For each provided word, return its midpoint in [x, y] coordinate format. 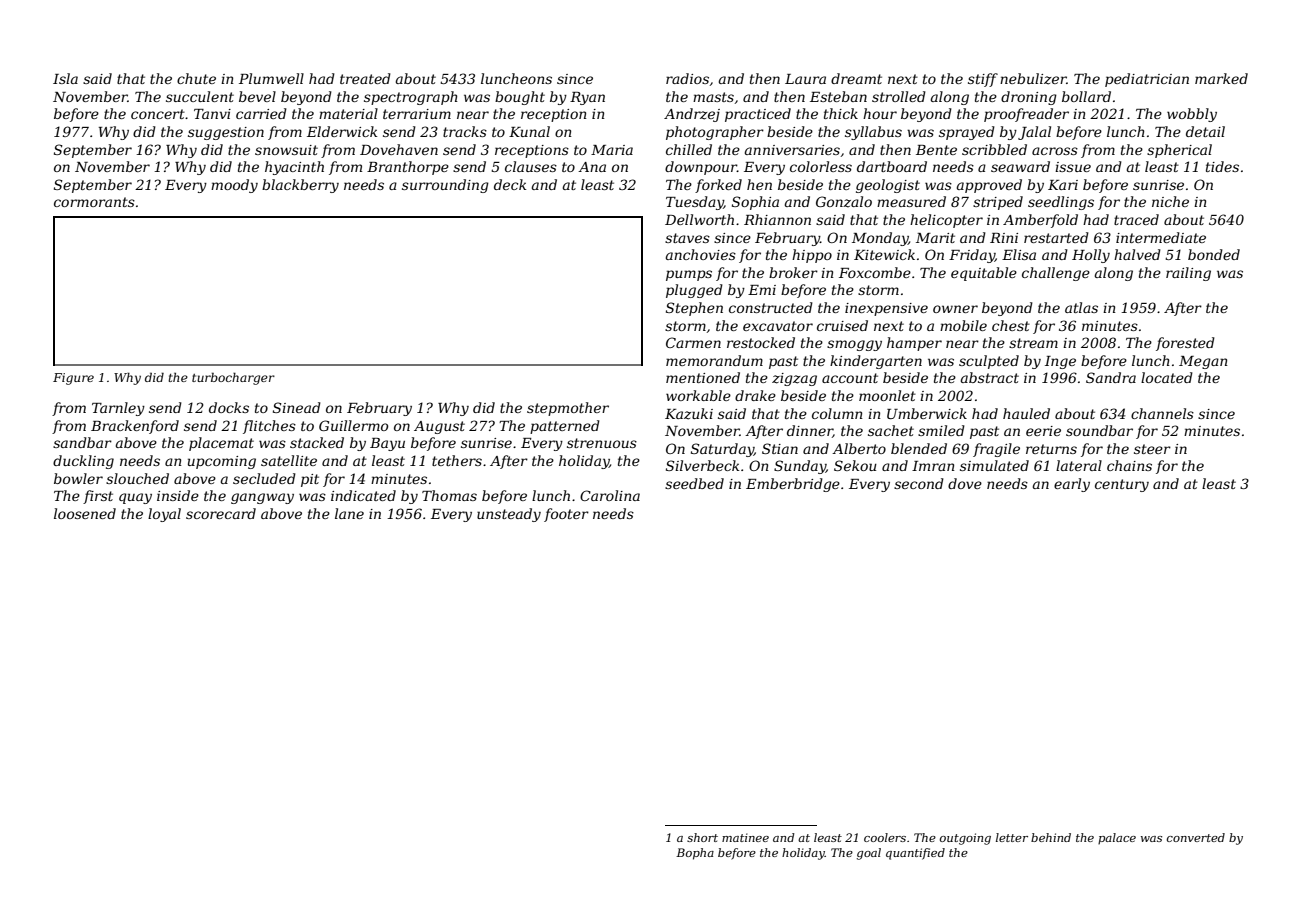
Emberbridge [793, 485]
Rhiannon [777, 219]
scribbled [994, 149]
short [702, 837]
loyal [164, 515]
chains [1129, 465]
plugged [694, 291]
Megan [1203, 362]
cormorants [94, 202]
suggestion [226, 133]
